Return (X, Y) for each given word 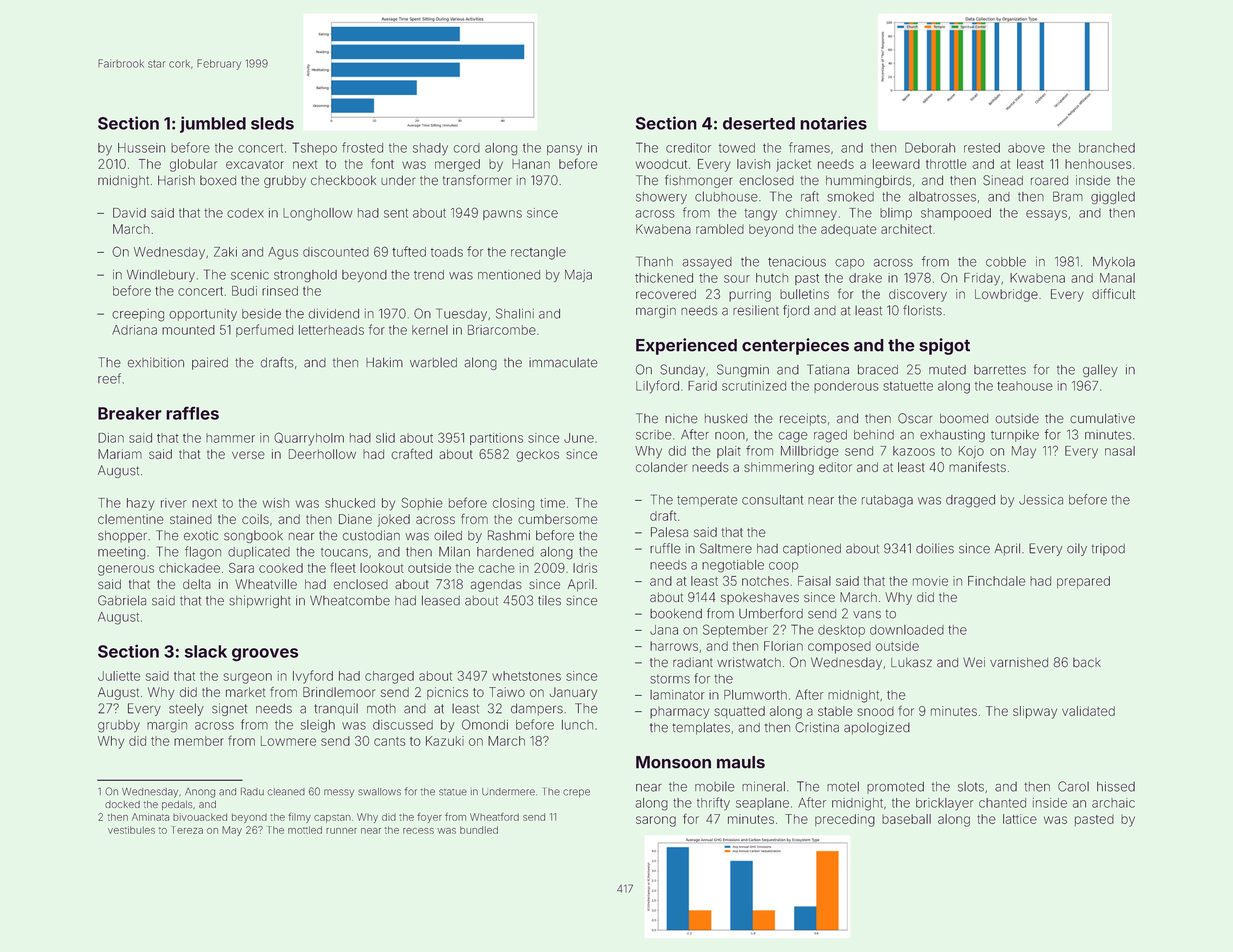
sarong (656, 821)
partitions (496, 439)
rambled (720, 229)
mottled (305, 830)
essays (1046, 215)
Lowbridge (1006, 295)
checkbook (343, 180)
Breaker (130, 413)
